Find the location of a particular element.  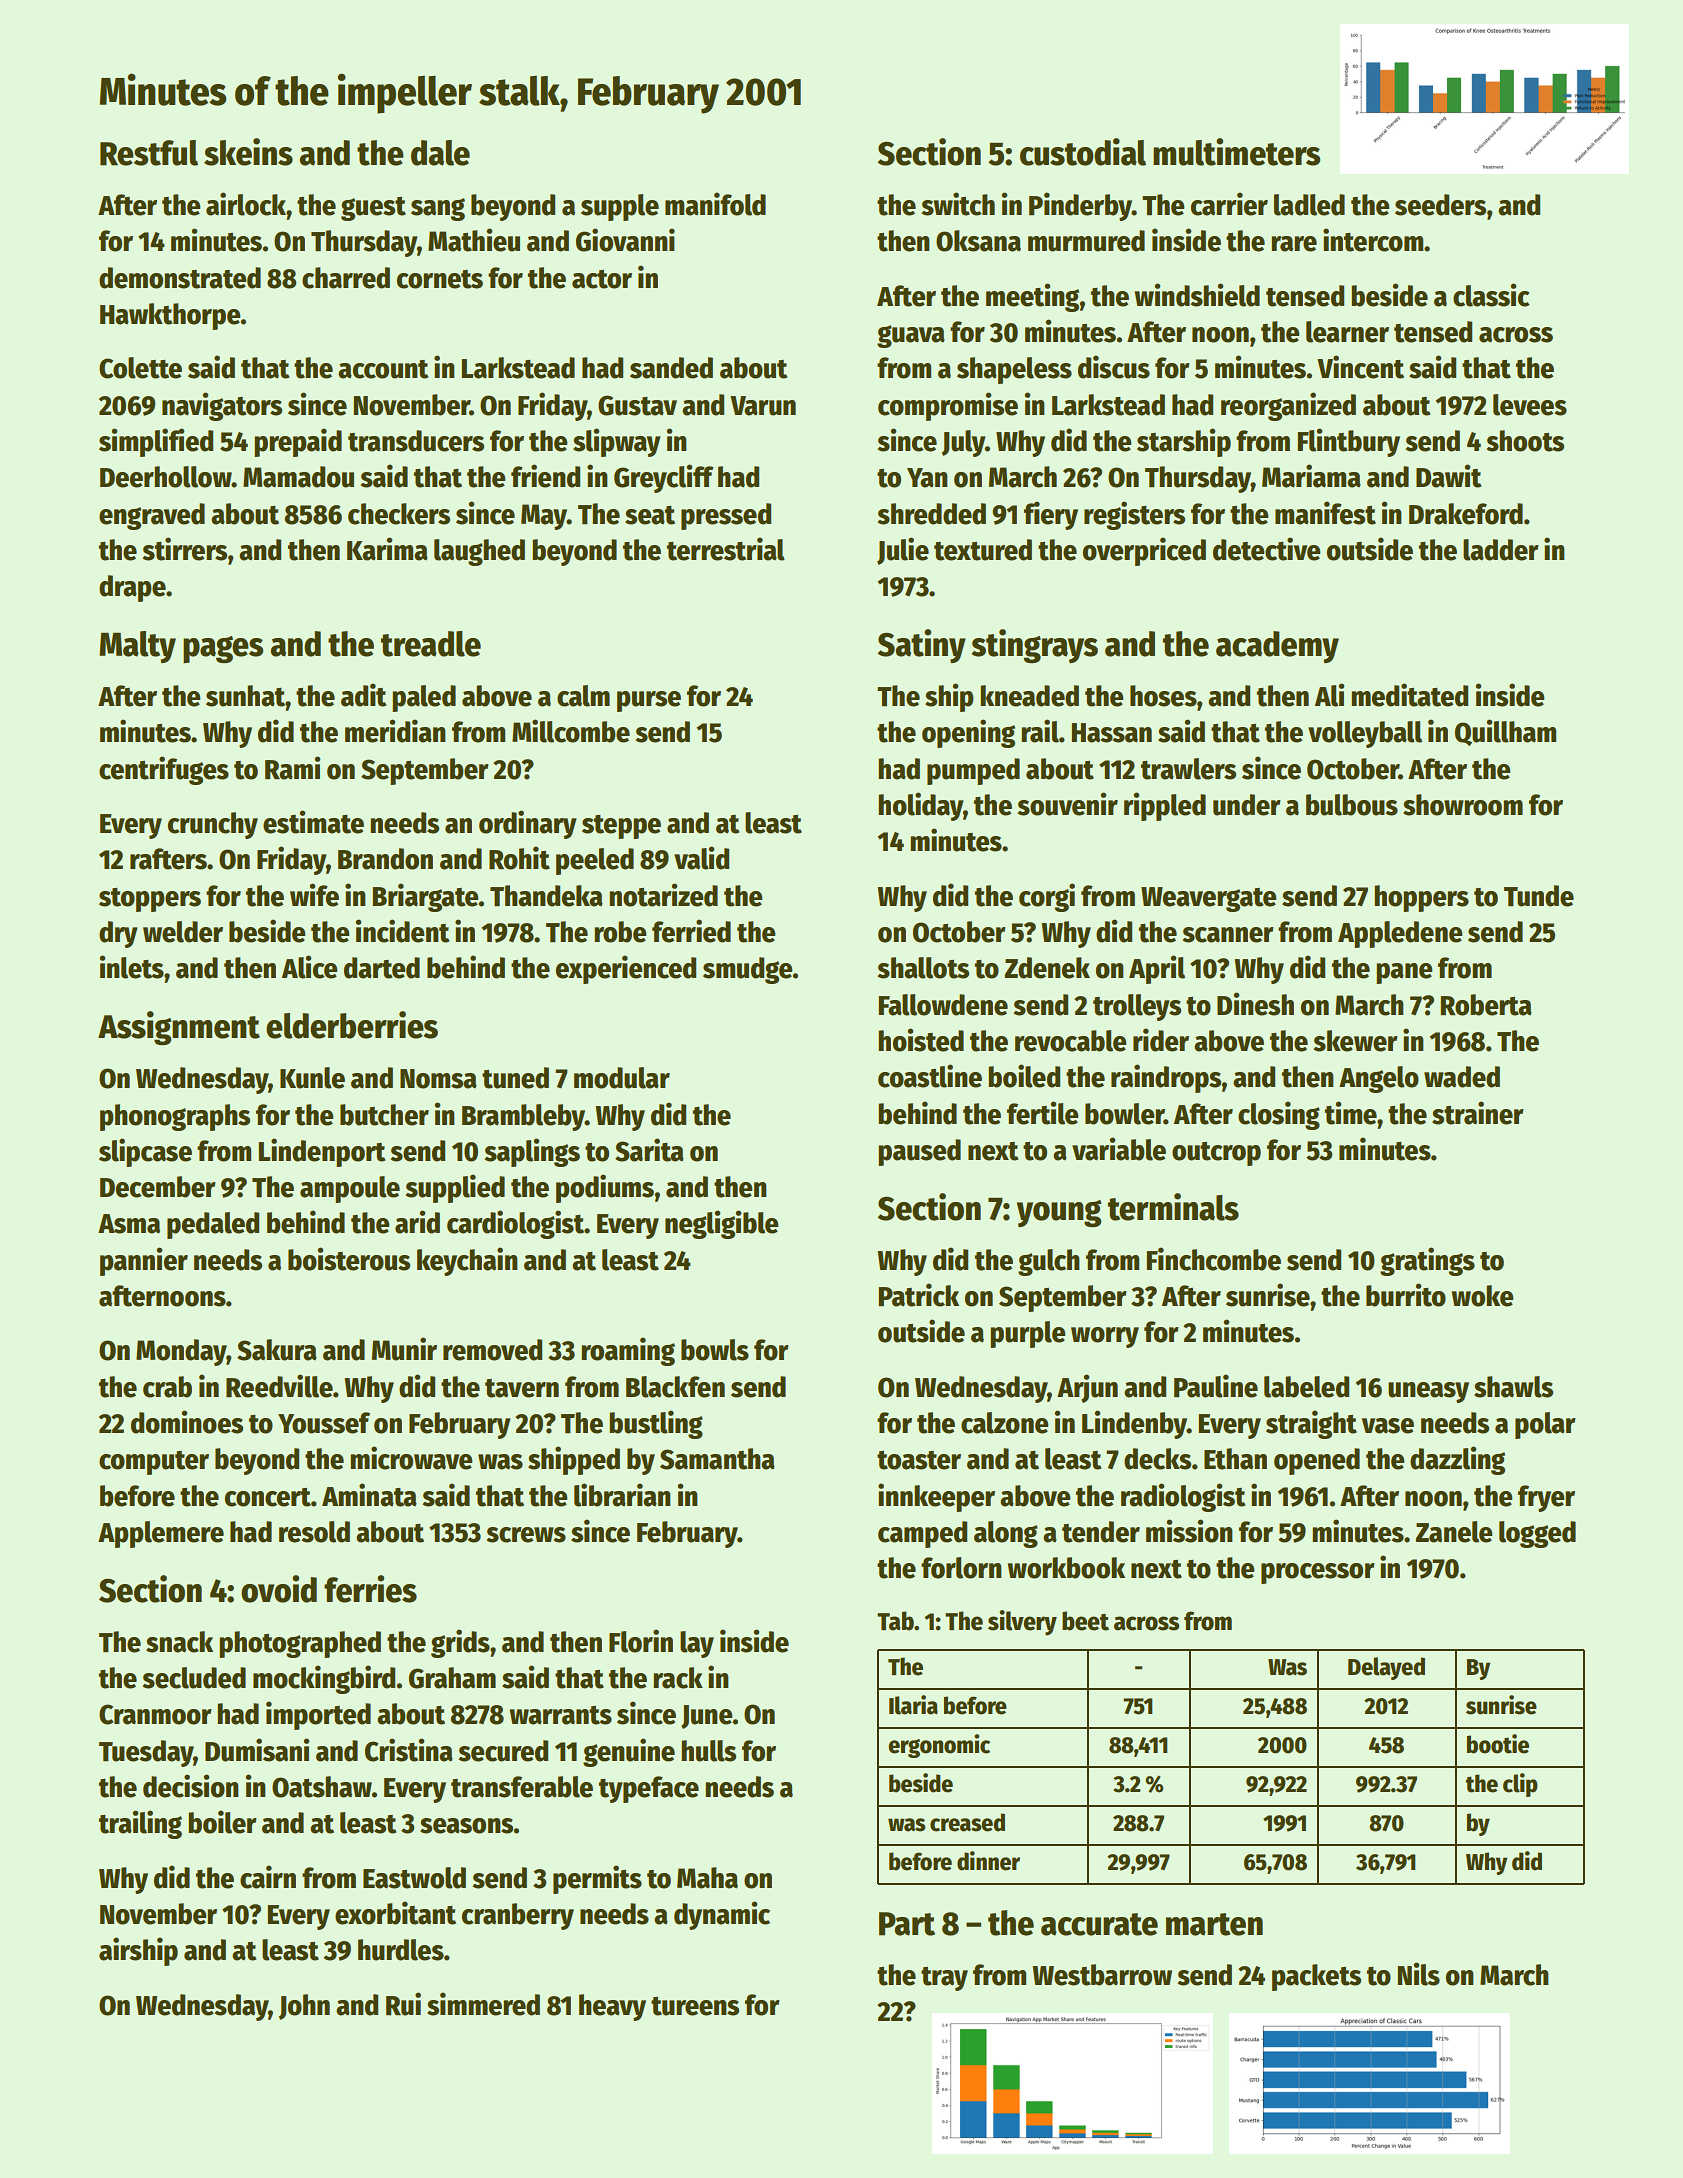

Nomsa is located at coordinates (438, 1079).
